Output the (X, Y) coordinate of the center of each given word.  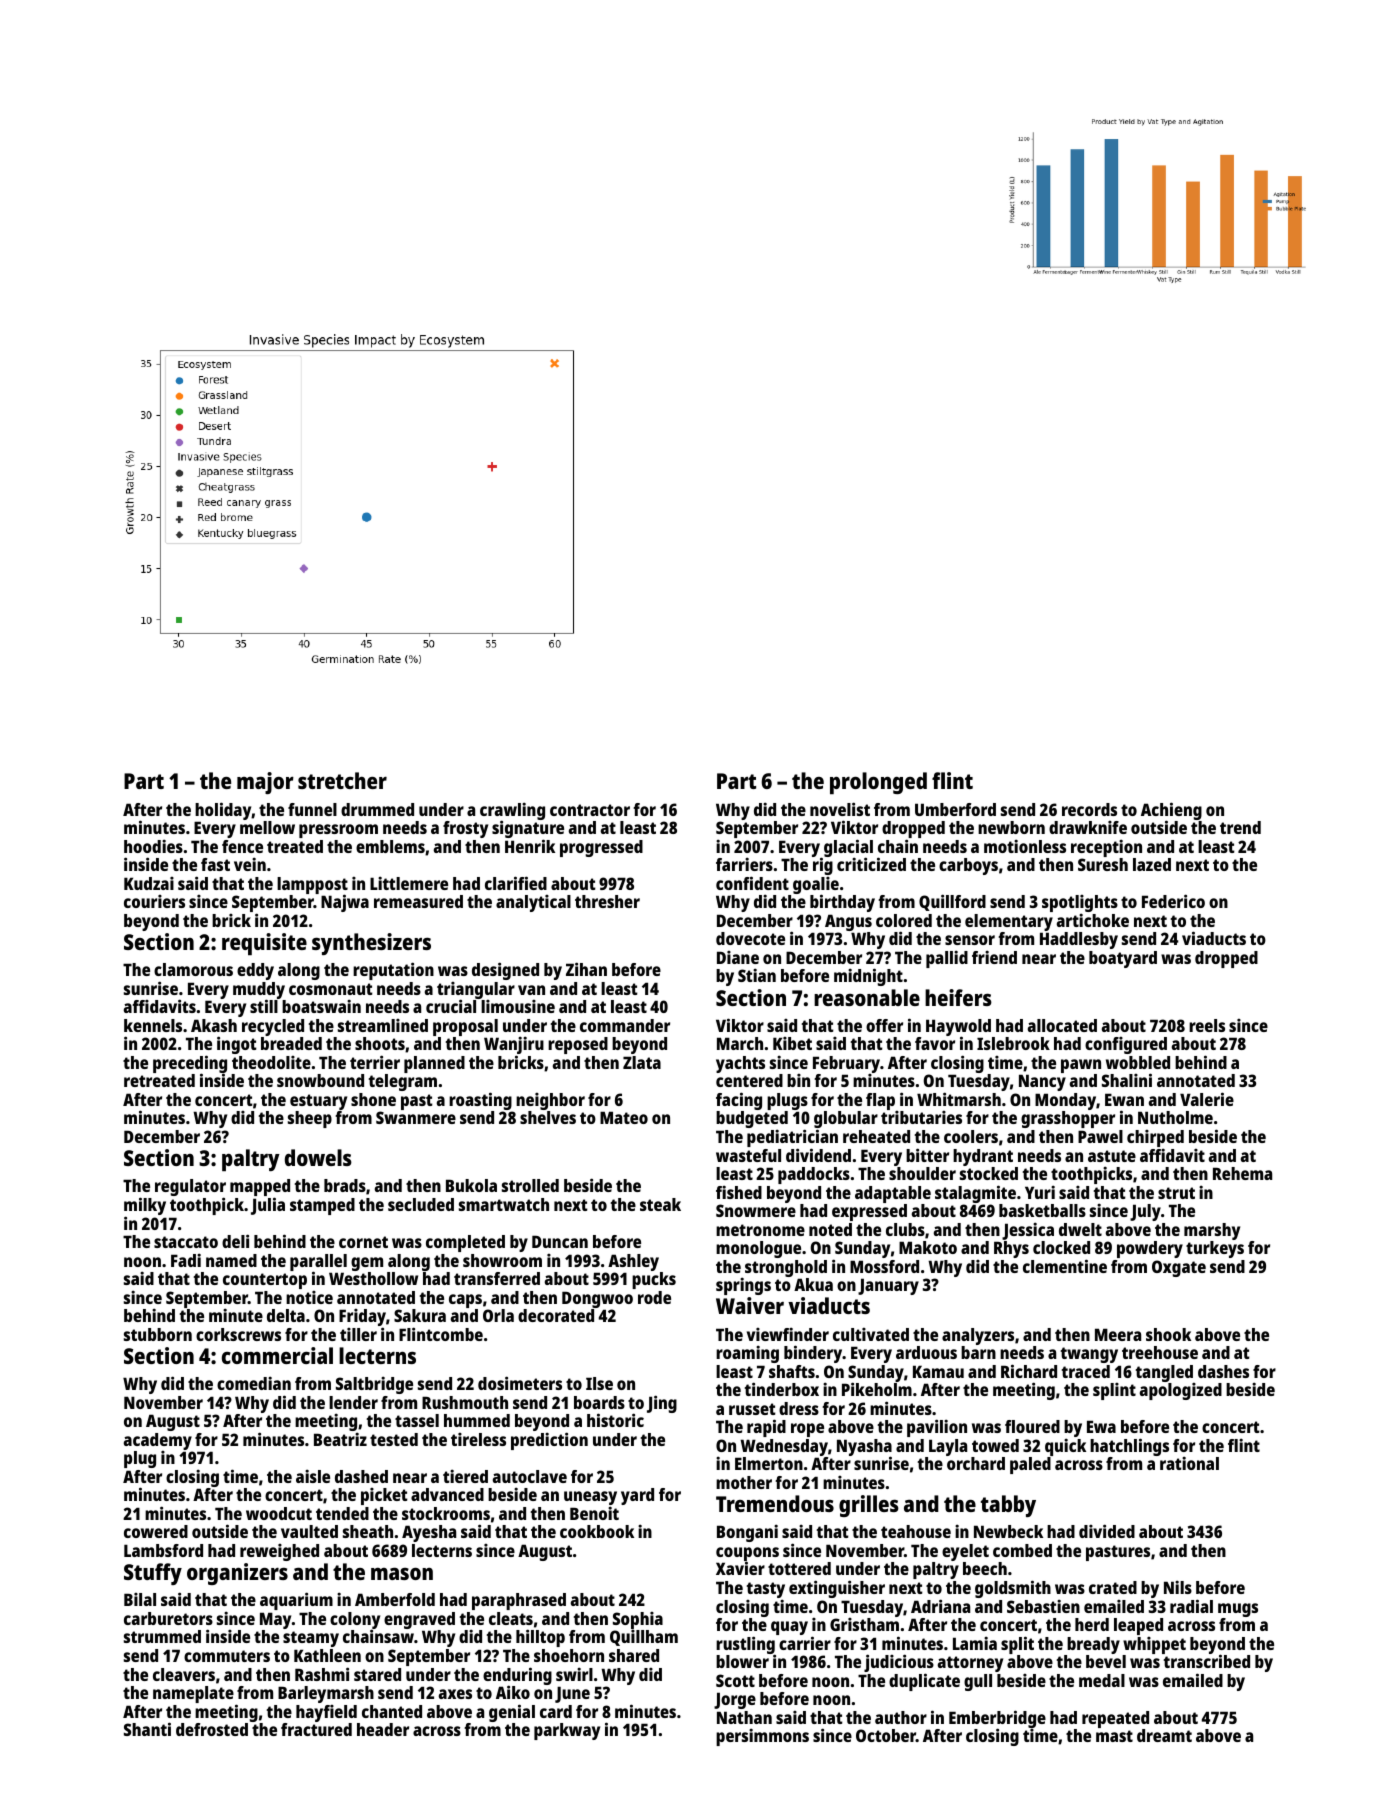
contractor (590, 810)
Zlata (642, 1062)
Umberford (955, 809)
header (383, 1729)
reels (1207, 1025)
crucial (451, 1006)
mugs (1238, 1610)
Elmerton (769, 1463)
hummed (477, 1420)
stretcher (342, 780)
